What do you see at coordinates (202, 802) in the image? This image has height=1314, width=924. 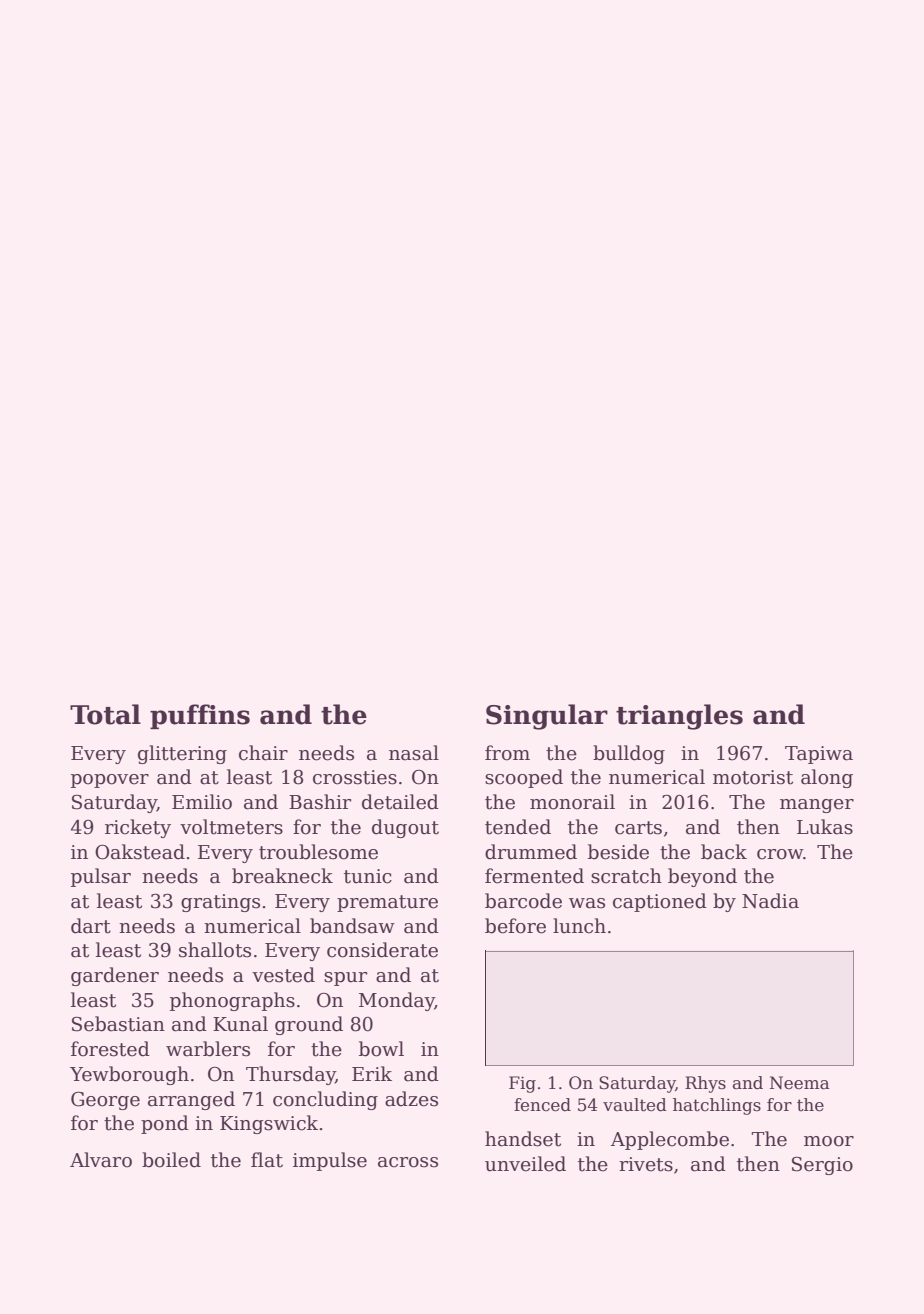 I see `Emilio` at bounding box center [202, 802].
